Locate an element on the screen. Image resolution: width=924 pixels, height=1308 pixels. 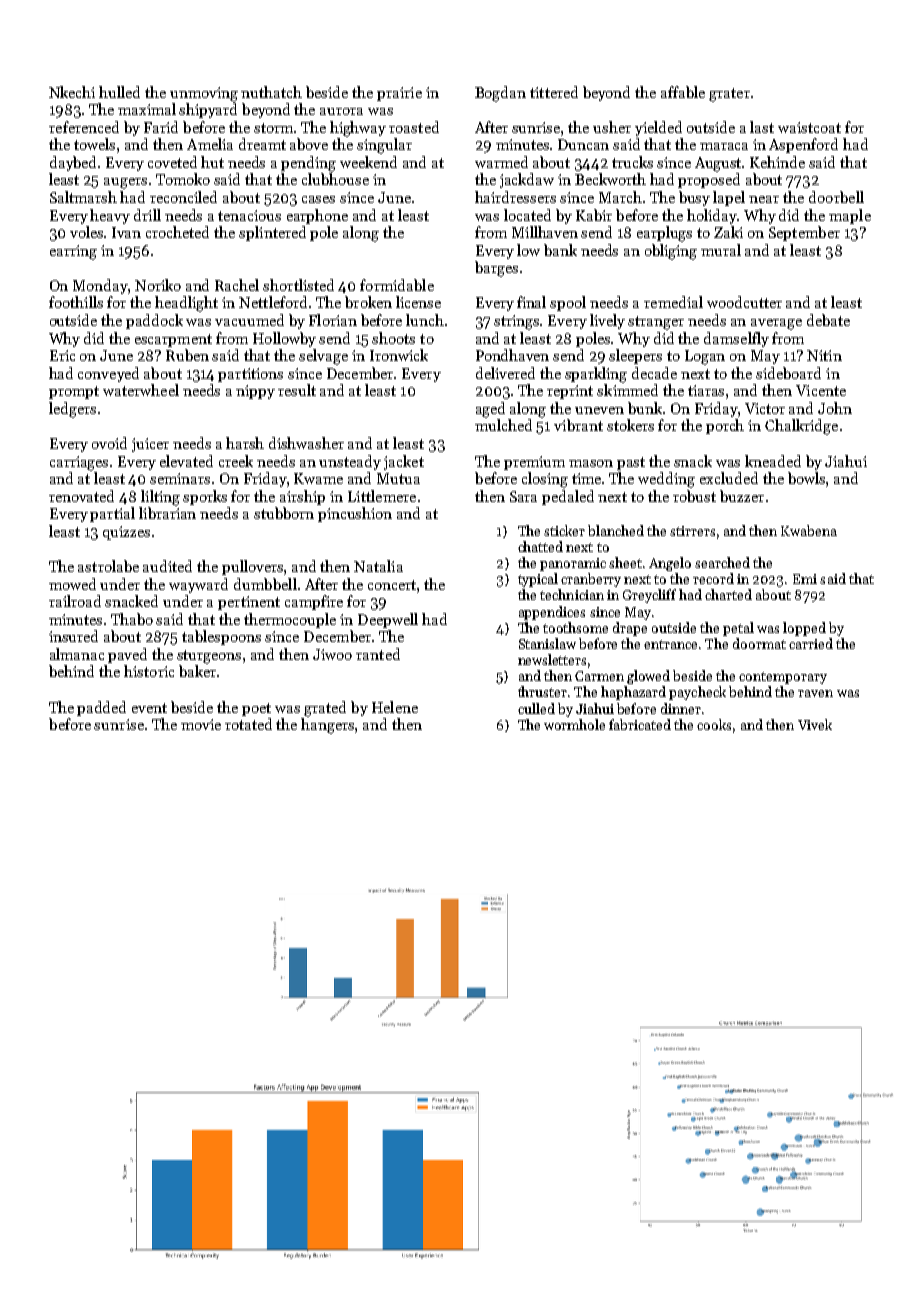
wormhole is located at coordinates (574, 724).
